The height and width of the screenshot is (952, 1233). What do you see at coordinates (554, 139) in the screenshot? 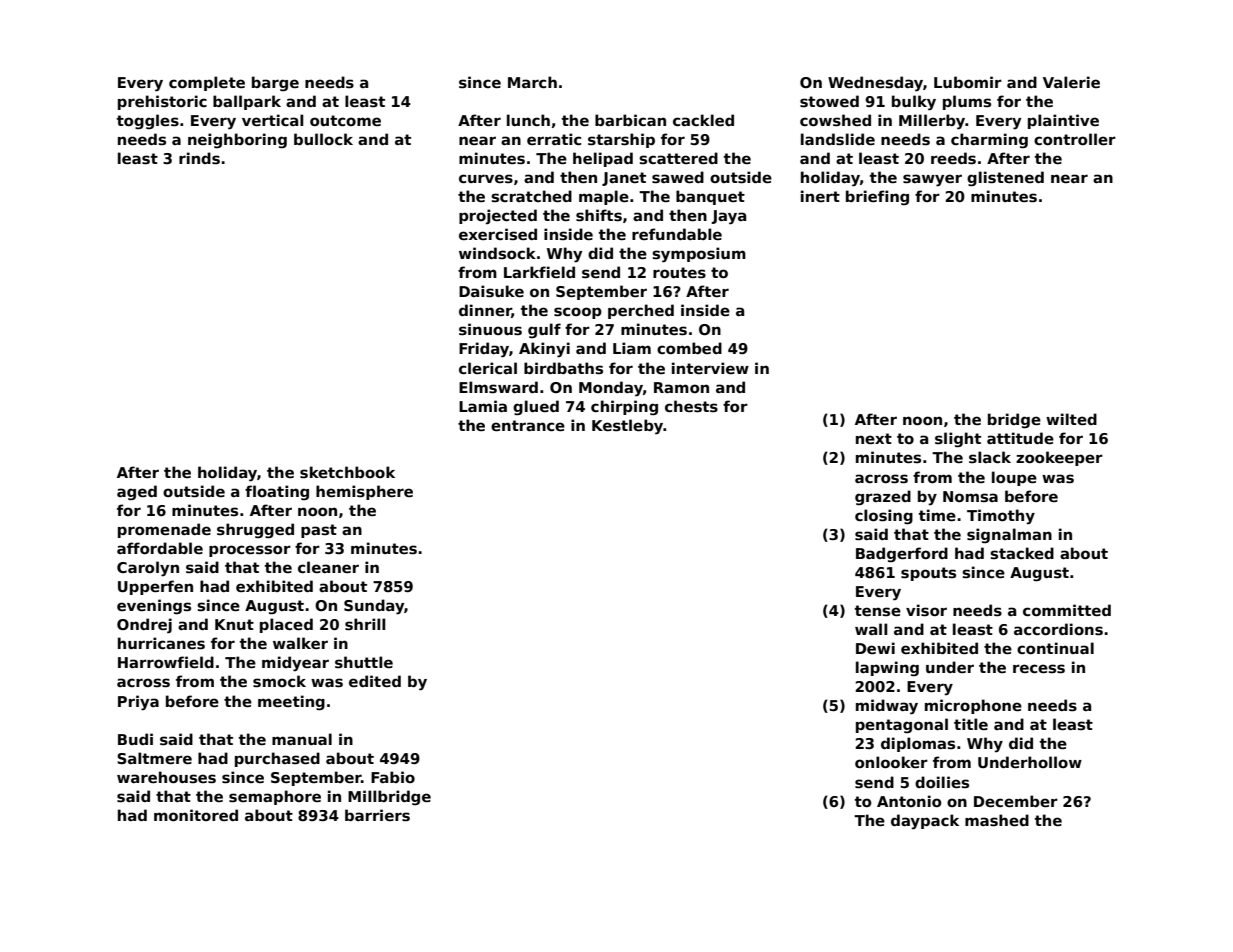
I see `erratic` at bounding box center [554, 139].
